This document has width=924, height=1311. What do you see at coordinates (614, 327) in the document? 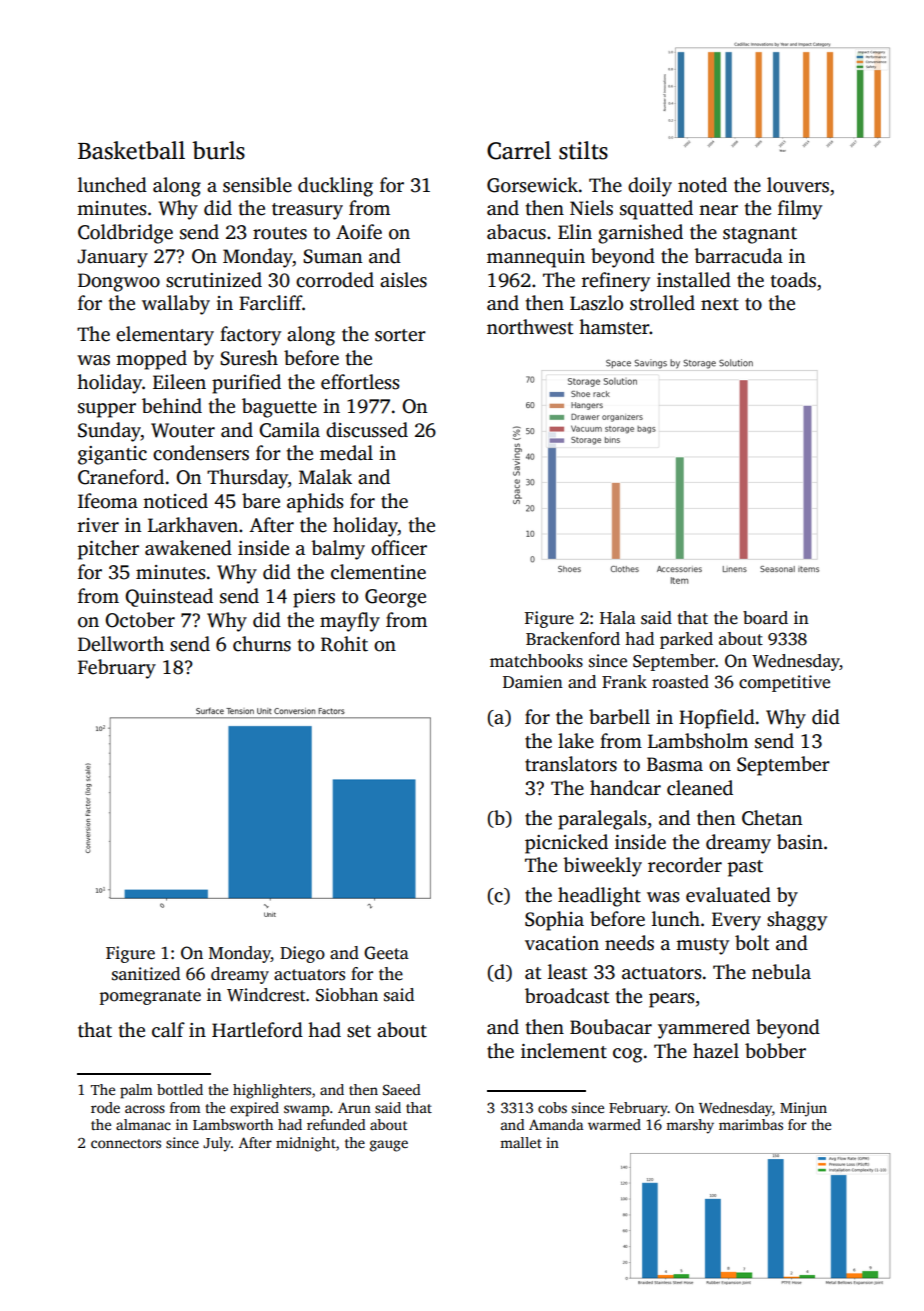
I see `hamster` at bounding box center [614, 327].
